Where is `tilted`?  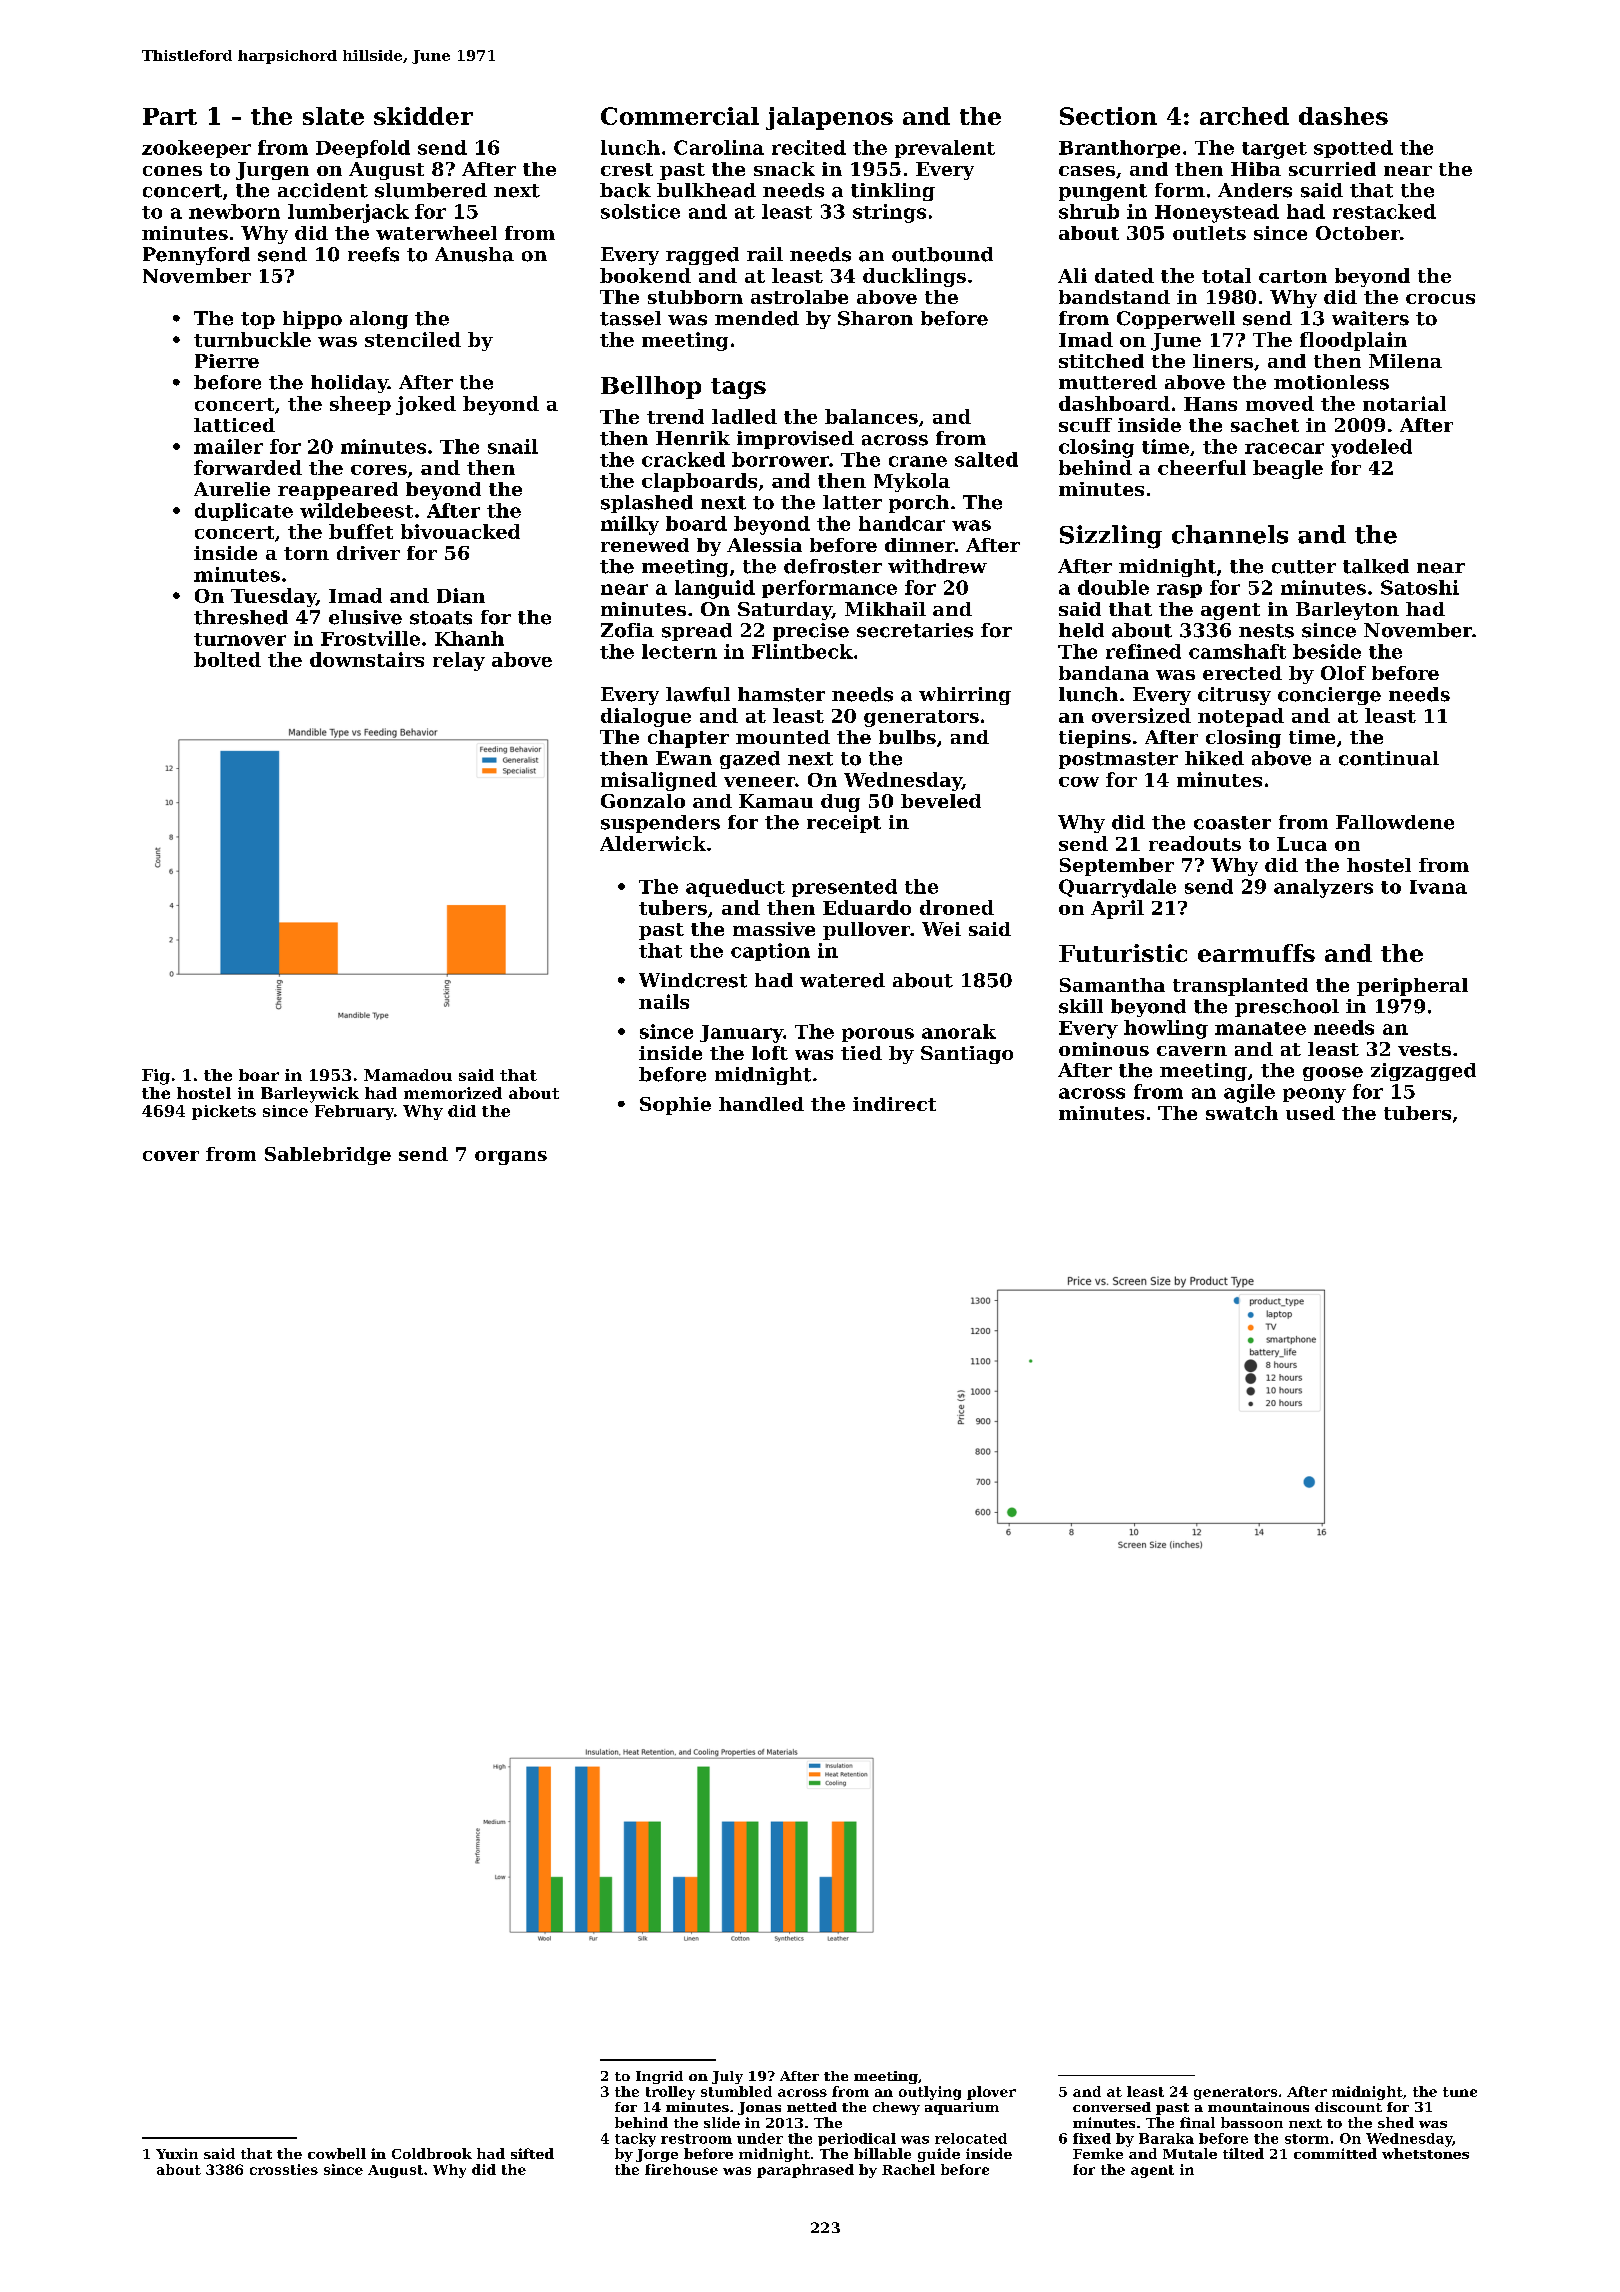
tilted is located at coordinates (1243, 2153).
